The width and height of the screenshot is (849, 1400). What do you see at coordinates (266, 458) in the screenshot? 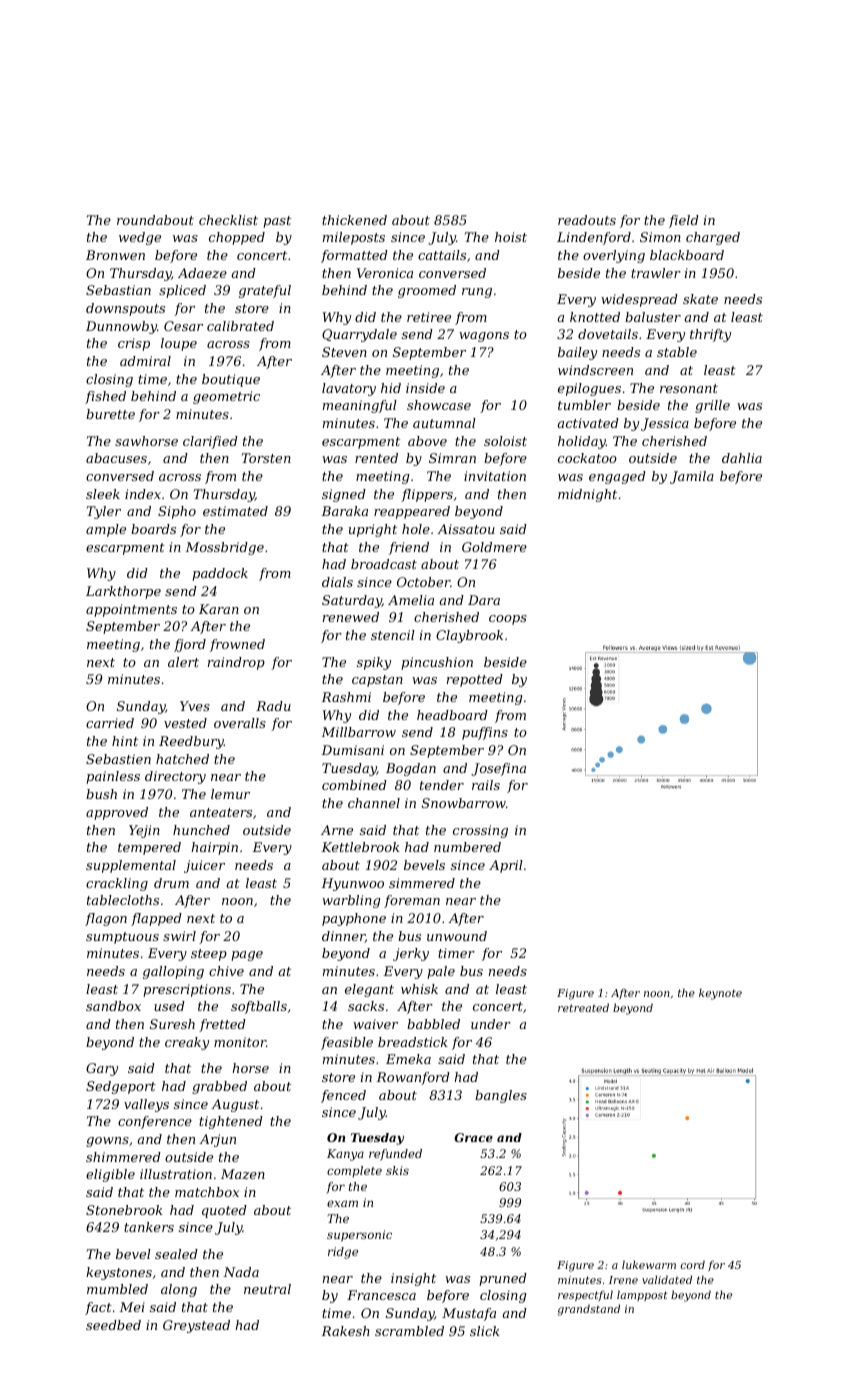
I see `Torsten` at bounding box center [266, 458].
